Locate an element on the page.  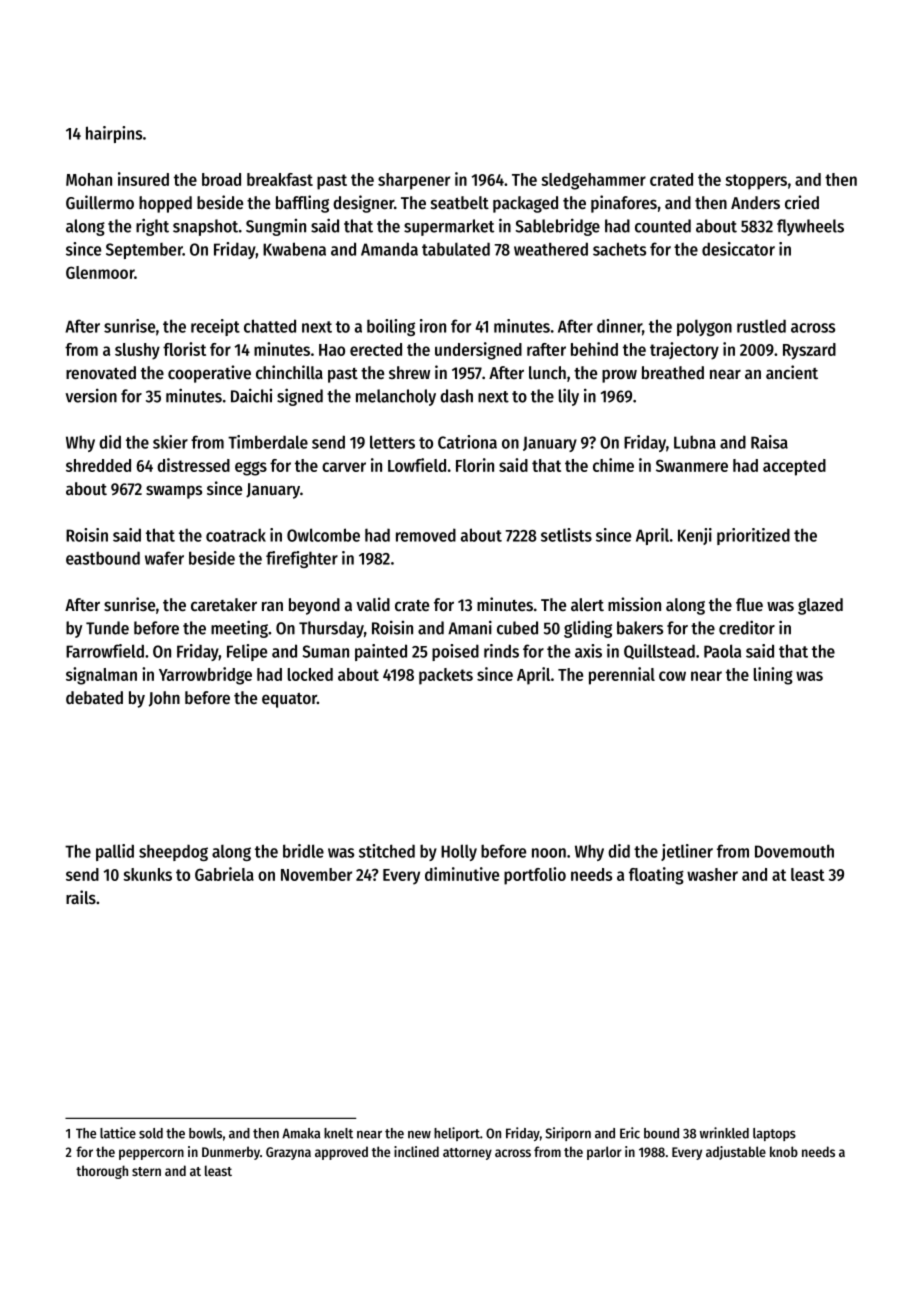
signalman is located at coordinates (101, 676).
